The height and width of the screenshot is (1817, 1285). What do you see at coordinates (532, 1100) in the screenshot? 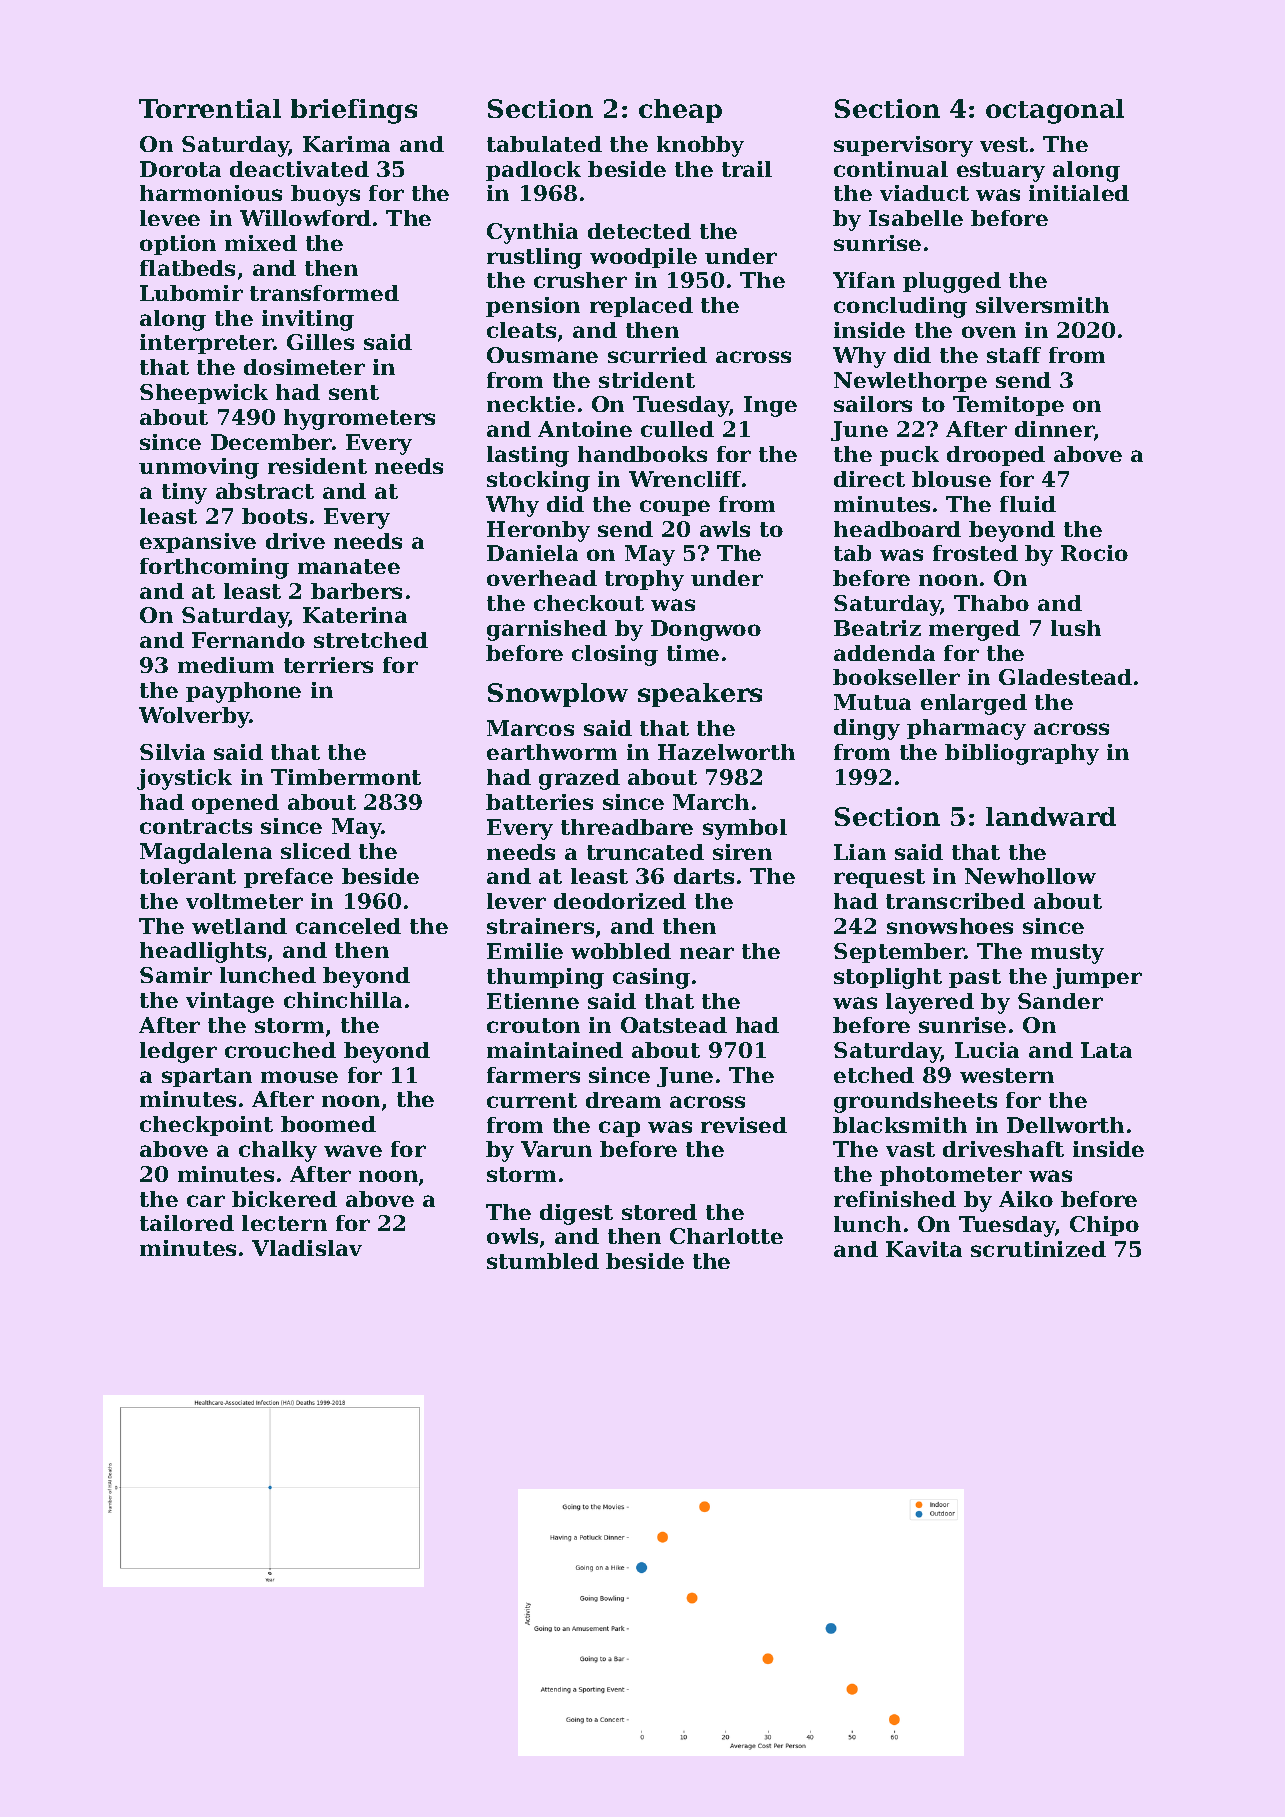
I see `current` at bounding box center [532, 1100].
